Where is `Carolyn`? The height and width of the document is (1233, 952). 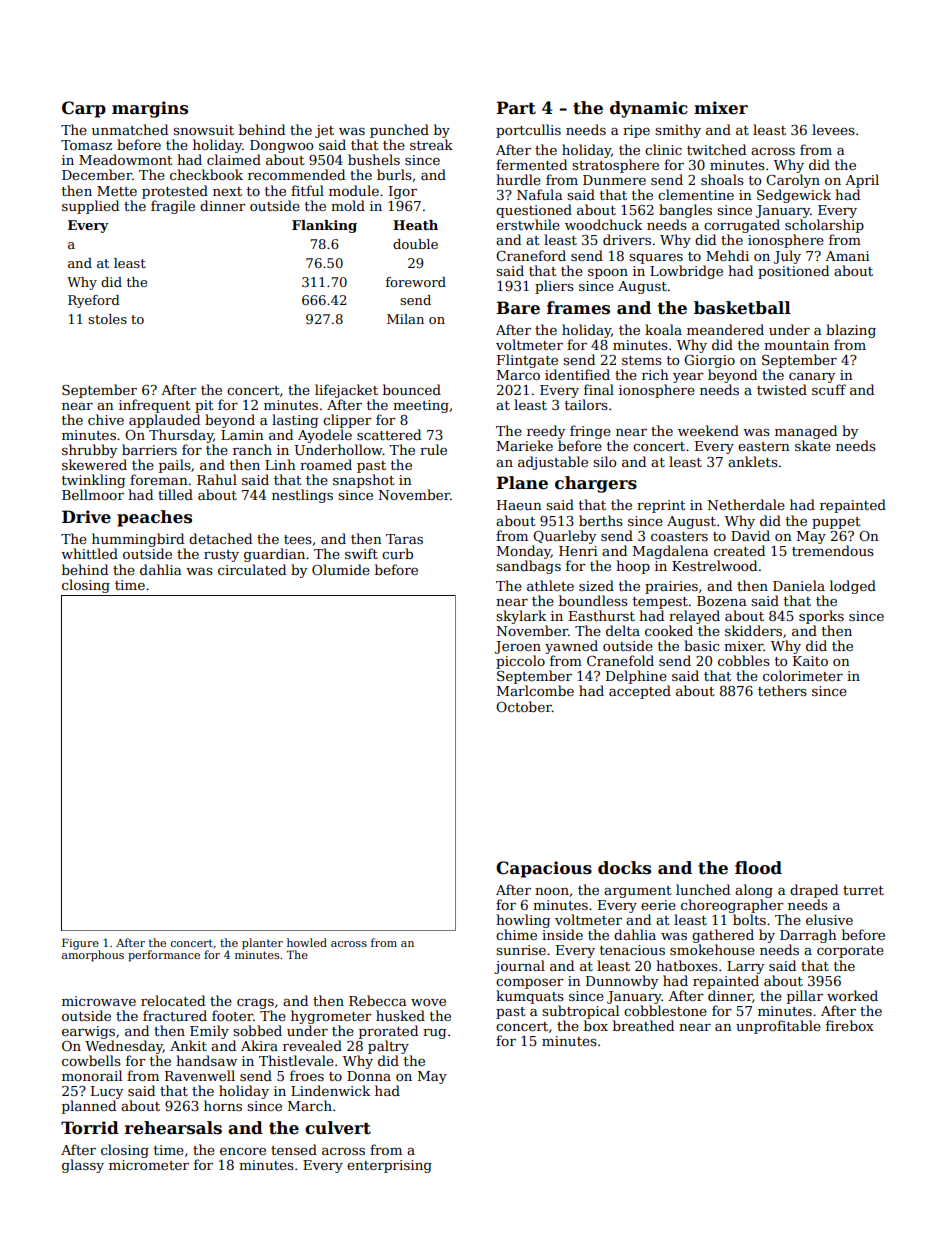
Carolyn is located at coordinates (793, 181).
